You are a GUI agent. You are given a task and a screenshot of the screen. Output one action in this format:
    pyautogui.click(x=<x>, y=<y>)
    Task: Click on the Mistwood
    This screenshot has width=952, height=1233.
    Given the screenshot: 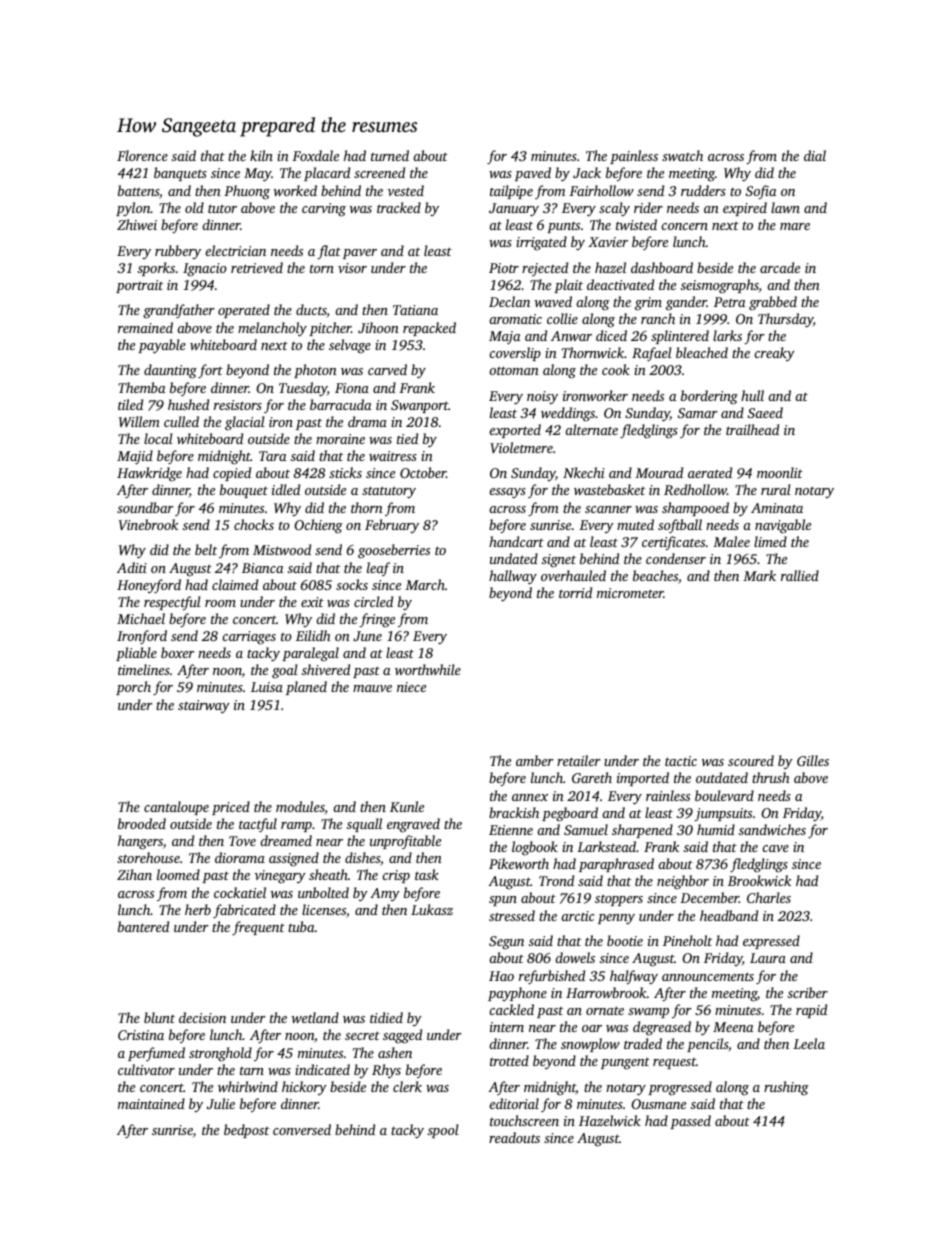 What is the action you would take?
    pyautogui.click(x=282, y=549)
